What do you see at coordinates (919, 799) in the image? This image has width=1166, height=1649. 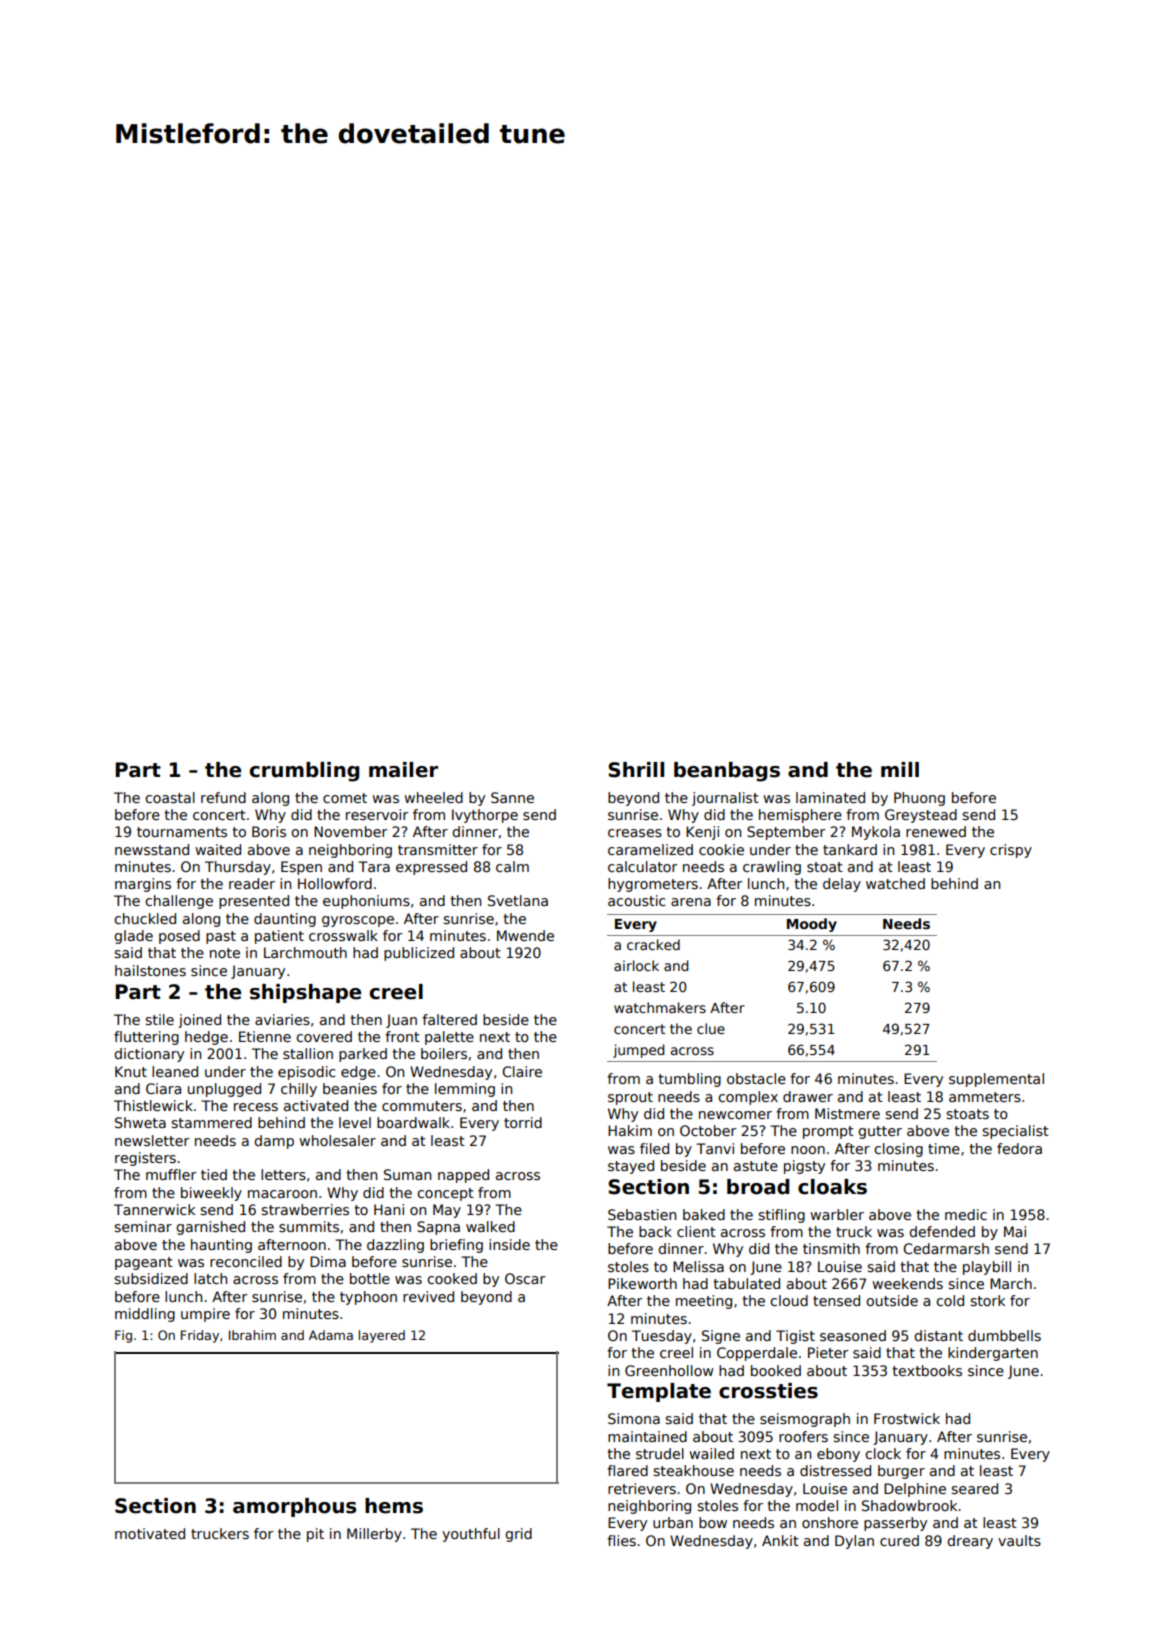 I see `Phuong` at bounding box center [919, 799].
